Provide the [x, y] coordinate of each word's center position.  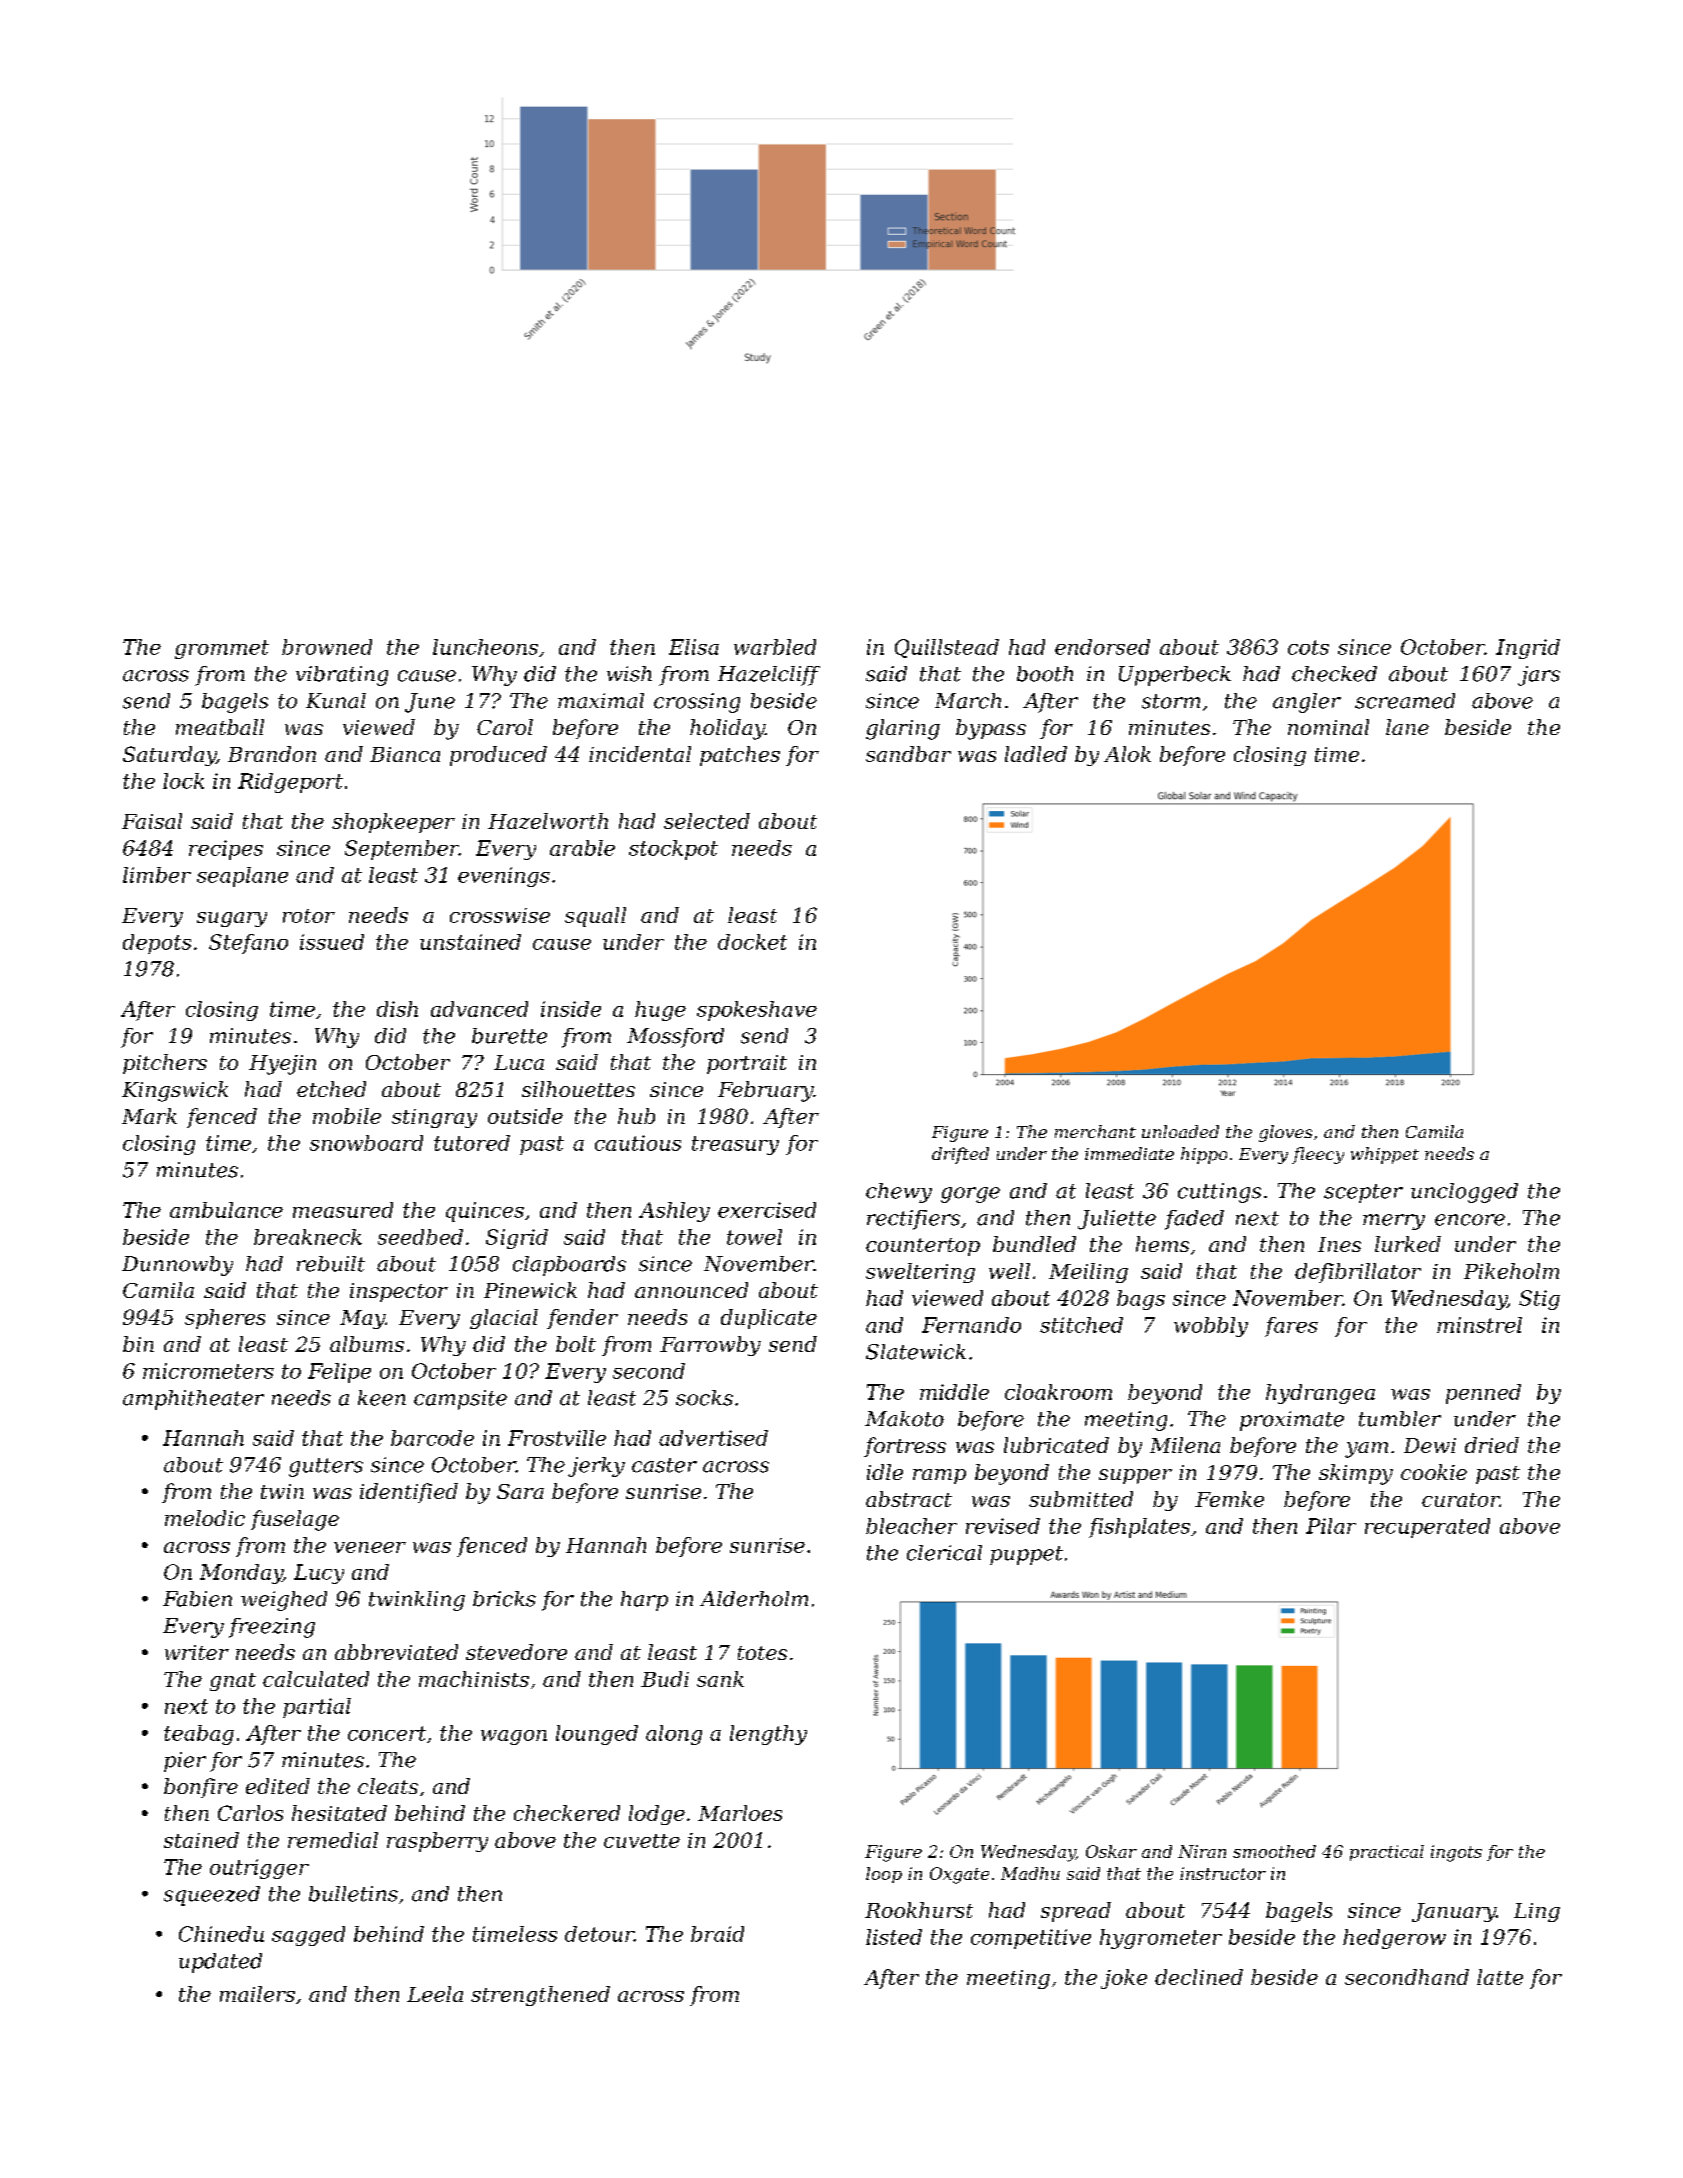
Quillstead [947, 648]
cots [1308, 647]
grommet [222, 649]
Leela [435, 1994]
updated [220, 1963]
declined [1199, 1977]
